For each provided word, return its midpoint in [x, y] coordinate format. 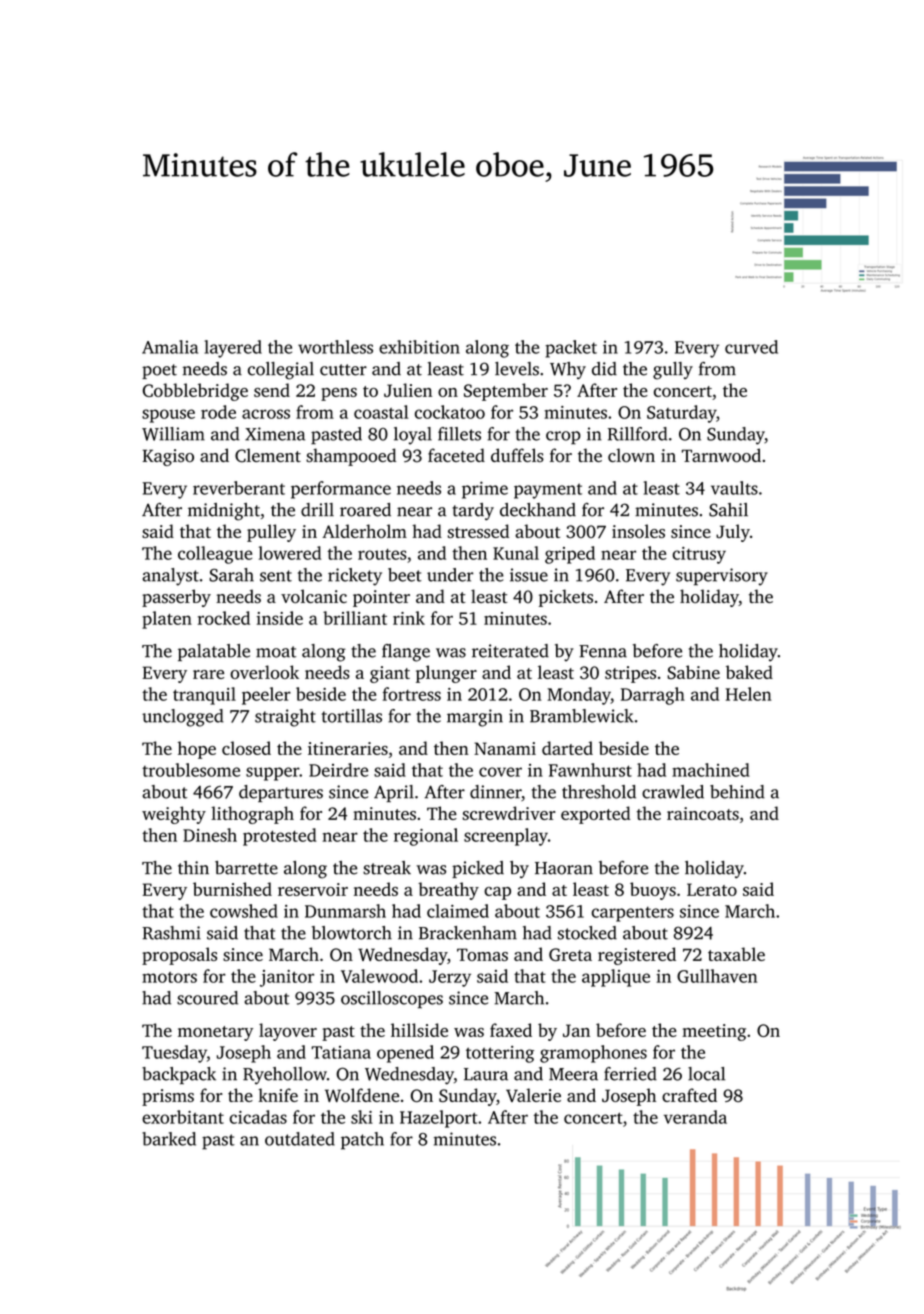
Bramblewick [582, 716]
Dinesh [210, 835]
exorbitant [183, 1117]
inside [280, 618]
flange [406, 653]
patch [362, 1141]
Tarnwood [721, 455]
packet [571, 349]
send [272, 390]
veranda [695, 1117]
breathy [448, 891]
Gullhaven [717, 976]
